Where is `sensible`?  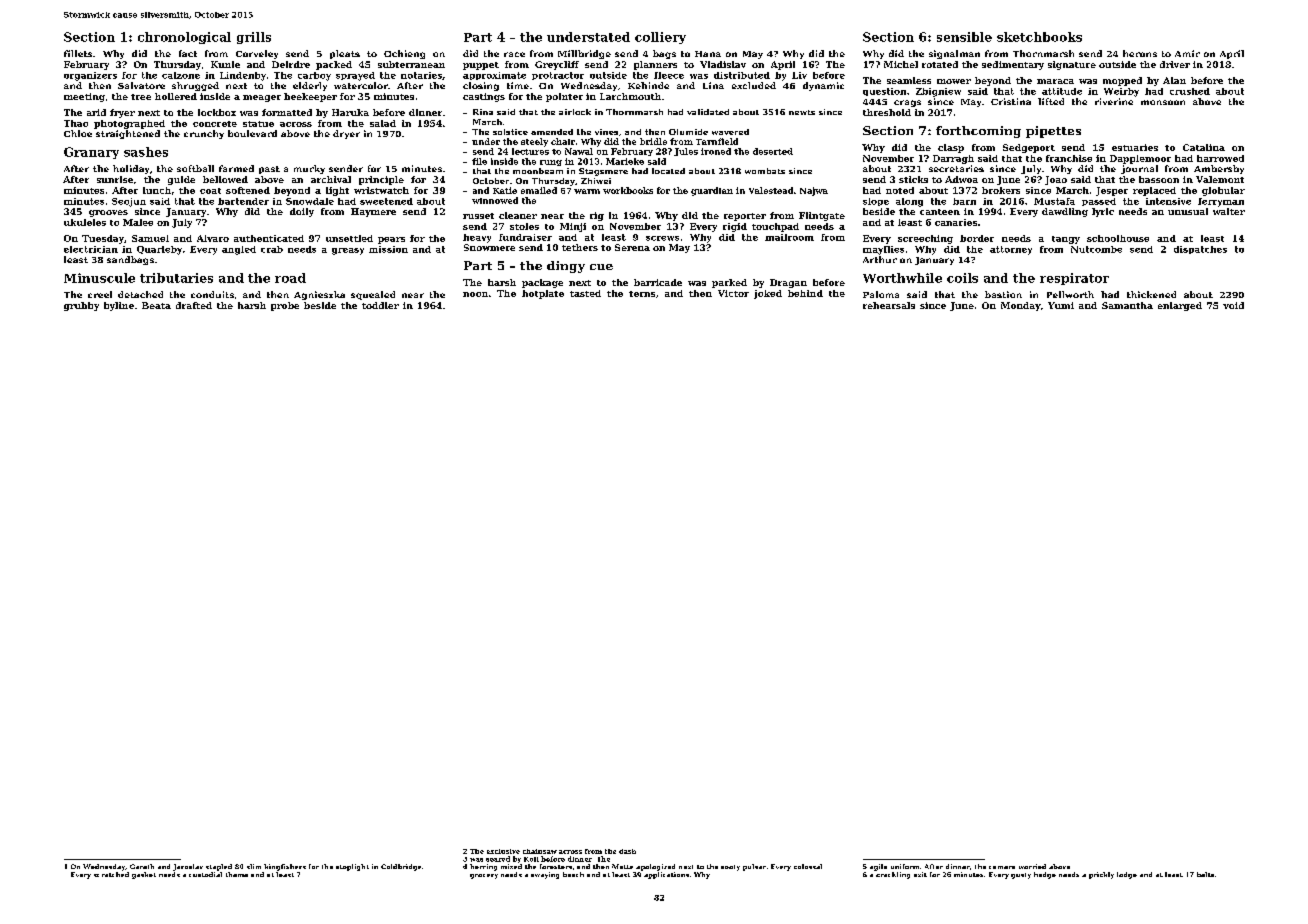 sensible is located at coordinates (964, 37).
